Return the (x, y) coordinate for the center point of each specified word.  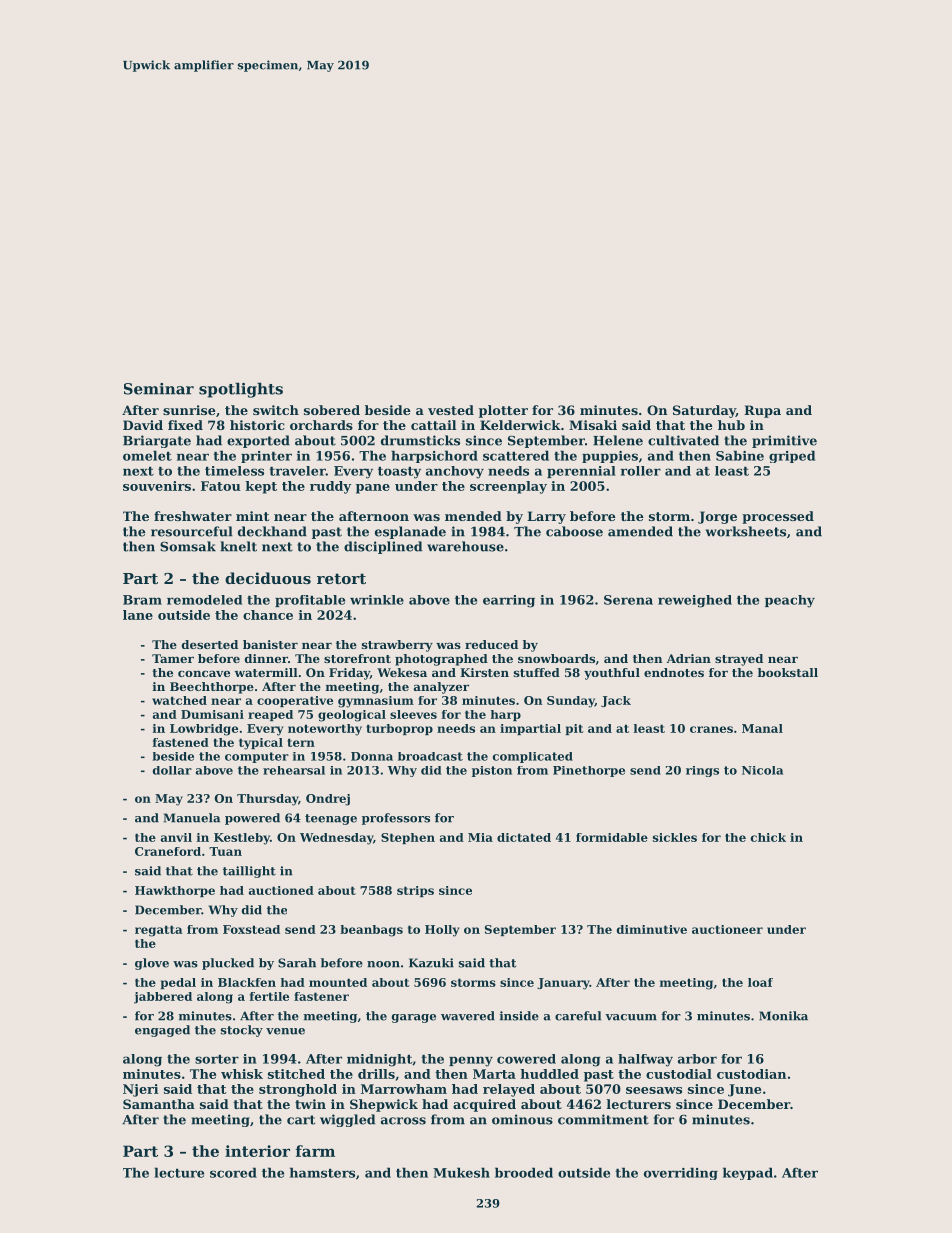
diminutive (652, 929)
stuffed (537, 672)
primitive (784, 441)
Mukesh (461, 1172)
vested (451, 410)
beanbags (371, 931)
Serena (628, 600)
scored (233, 1172)
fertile (269, 996)
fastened (181, 742)
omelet (147, 455)
